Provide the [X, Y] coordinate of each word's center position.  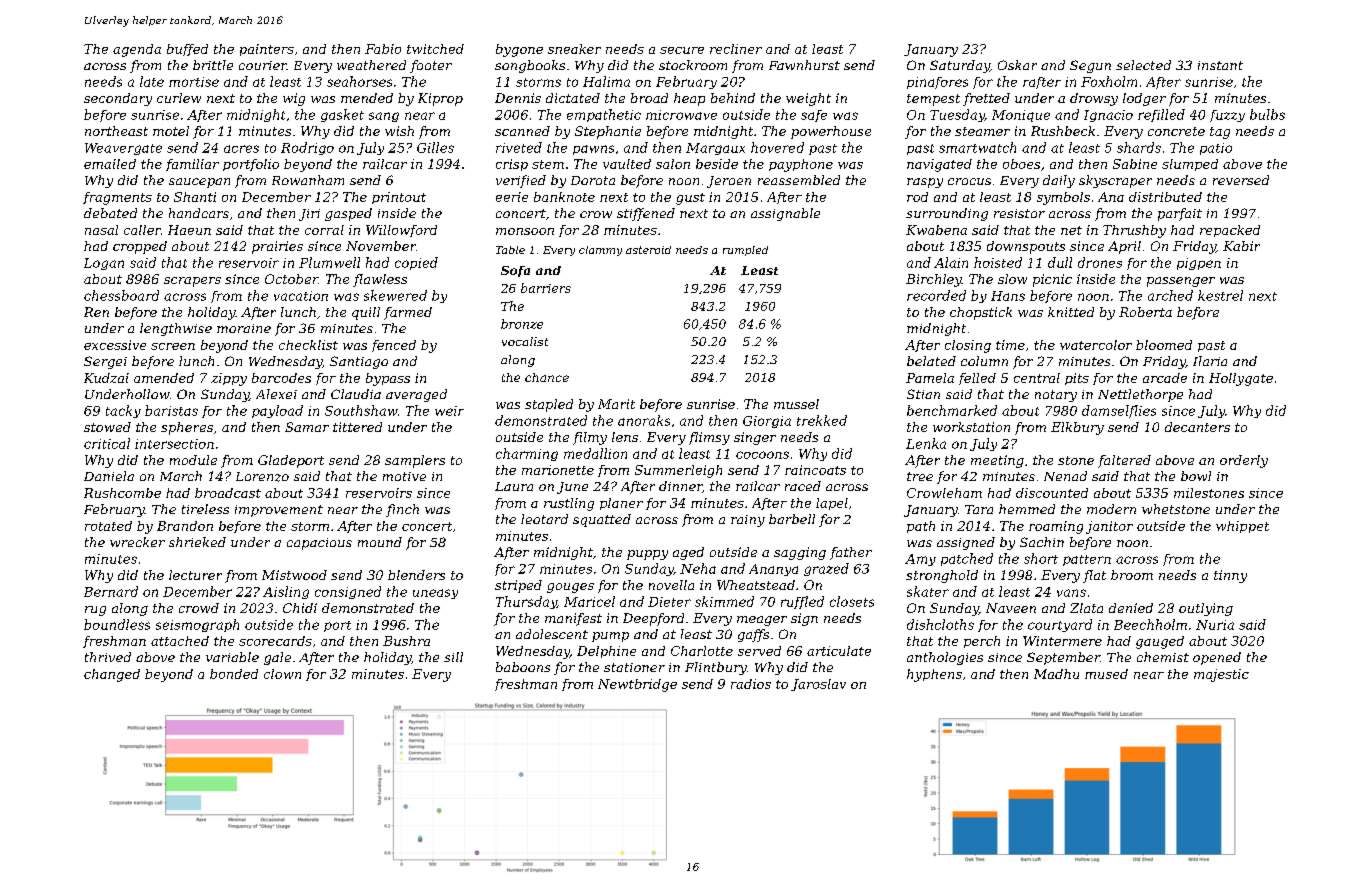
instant [1220, 65]
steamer [982, 131]
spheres [187, 428]
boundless [117, 624]
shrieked [197, 542]
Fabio [383, 49]
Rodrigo [307, 148]
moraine [244, 328]
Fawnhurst [804, 65]
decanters [1197, 427]
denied [1131, 608]
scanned [522, 131]
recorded [936, 295]
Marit [616, 404]
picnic [1052, 280]
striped [518, 586]
